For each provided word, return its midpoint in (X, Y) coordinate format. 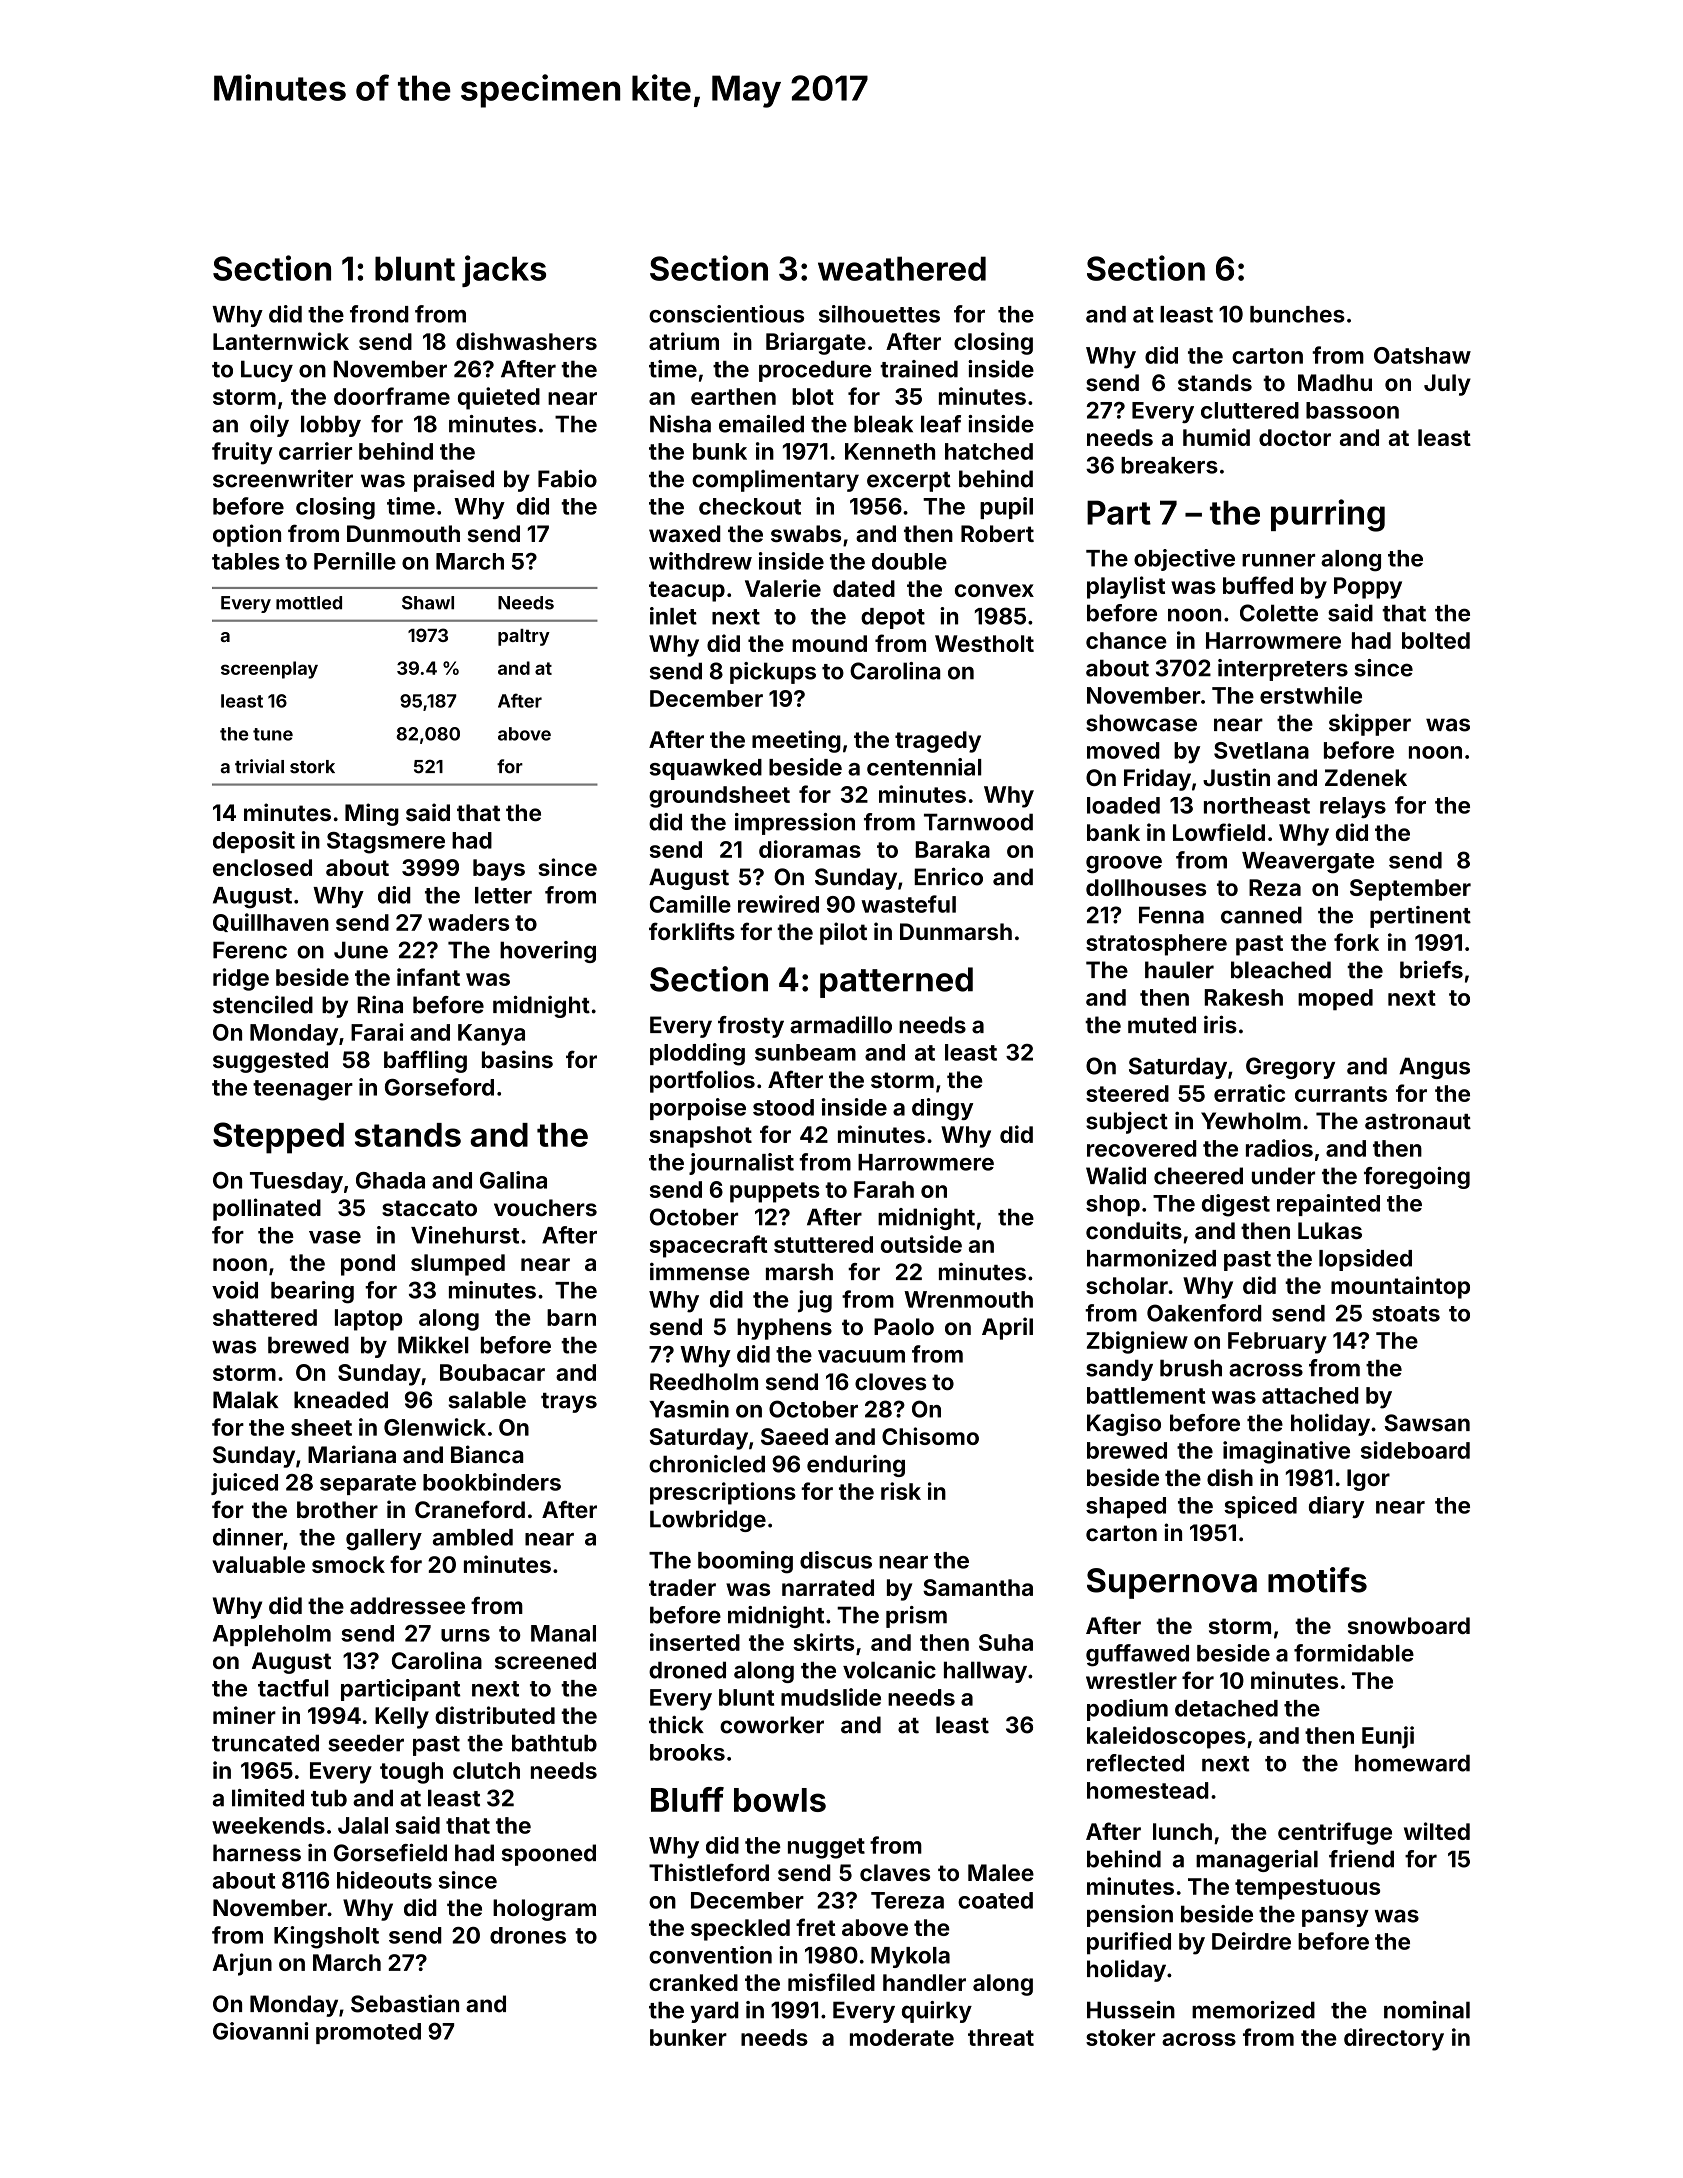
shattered (265, 1317)
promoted (368, 2033)
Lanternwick (281, 341)
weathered (902, 268)
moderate (902, 2037)
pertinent (1420, 917)
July (1447, 385)
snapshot (701, 1137)
